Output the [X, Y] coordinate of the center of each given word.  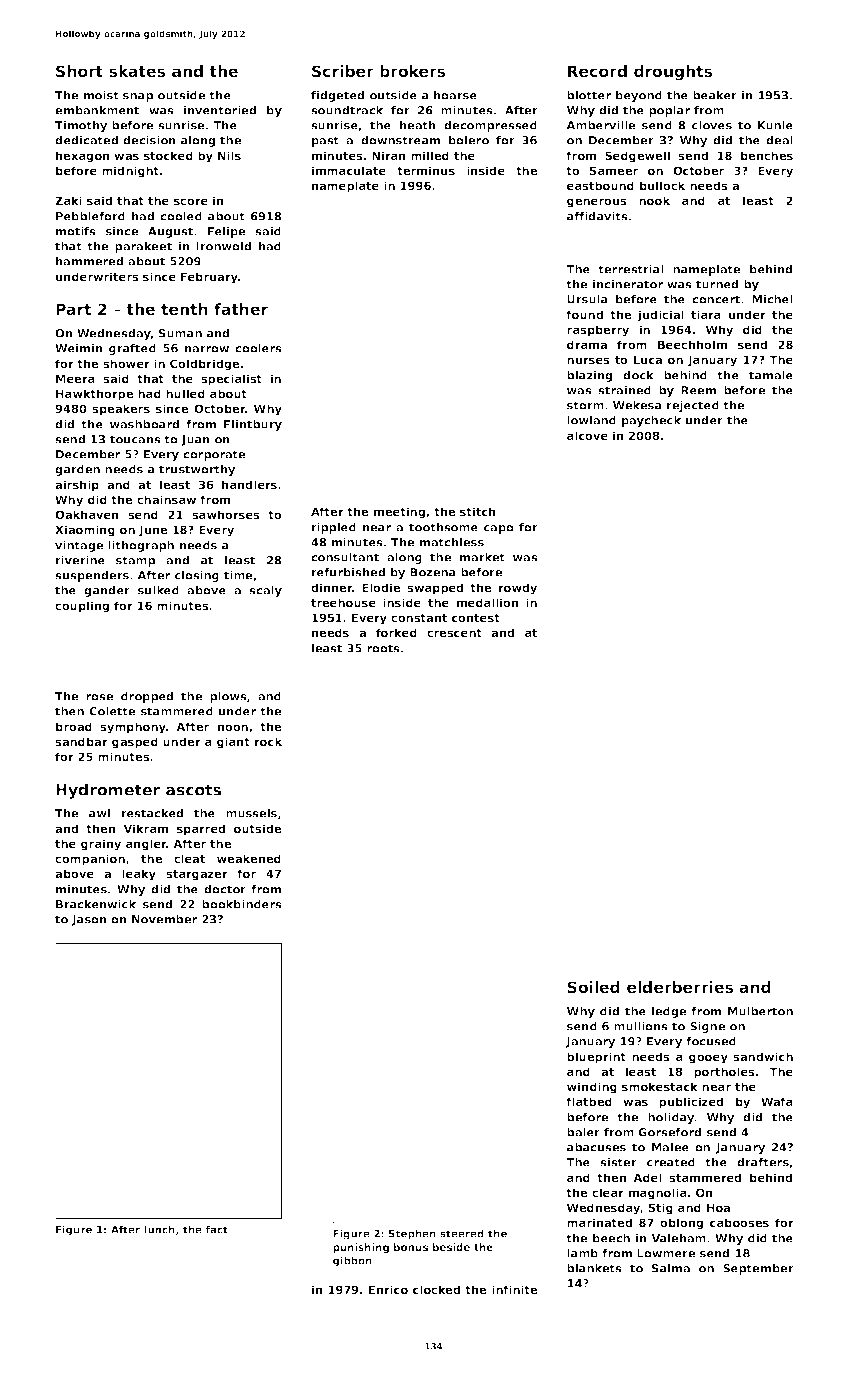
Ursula [587, 299]
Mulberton [760, 1011]
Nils [229, 155]
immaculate [349, 170]
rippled [334, 528]
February [209, 278]
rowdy [518, 589]
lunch [160, 1229]
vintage [79, 546]
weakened [249, 858]
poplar [669, 111]
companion [90, 860]
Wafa [777, 1101]
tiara [706, 314]
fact [216, 1229]
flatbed [589, 1101]
